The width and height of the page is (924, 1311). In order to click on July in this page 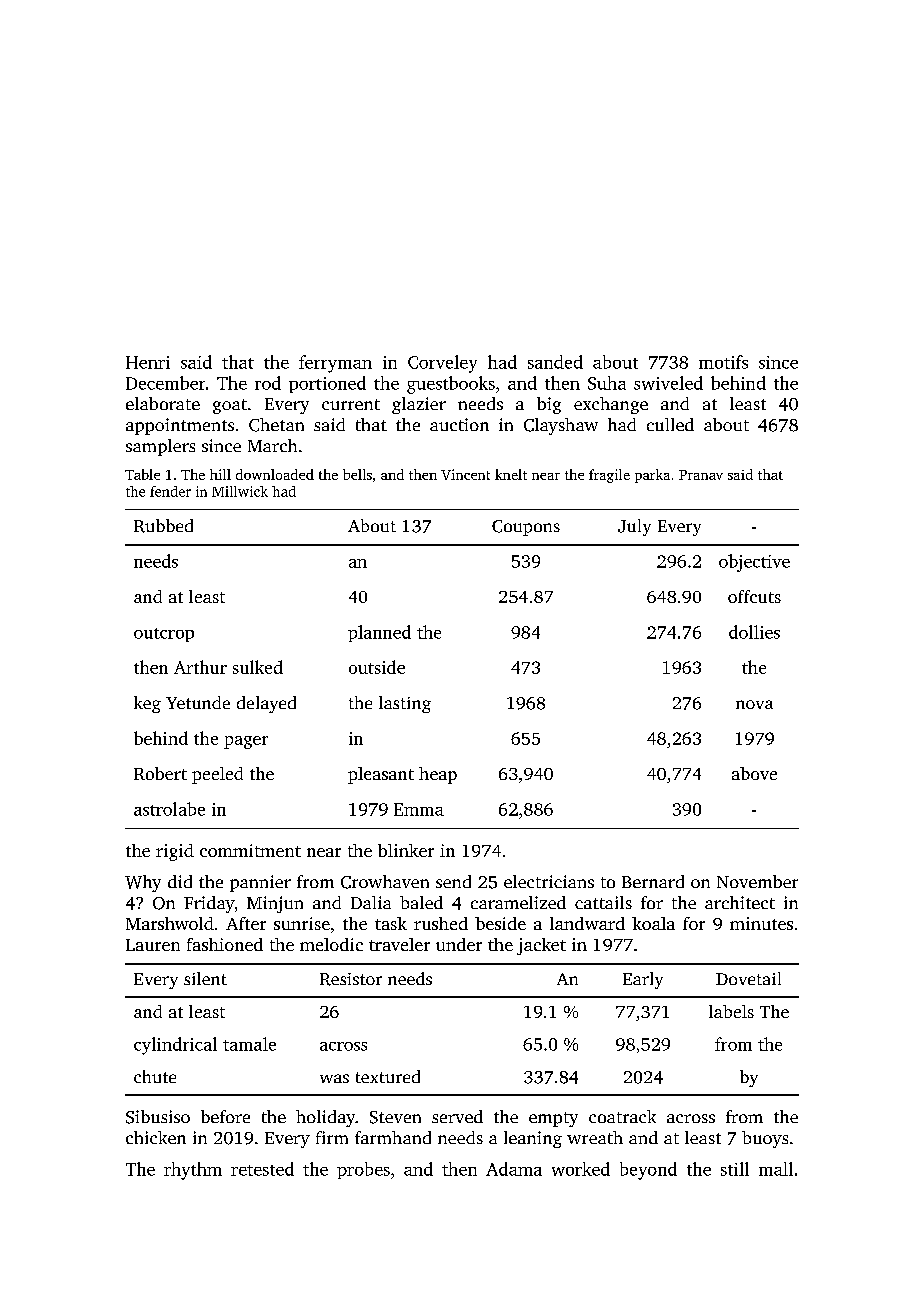, I will do `click(634, 527)`.
